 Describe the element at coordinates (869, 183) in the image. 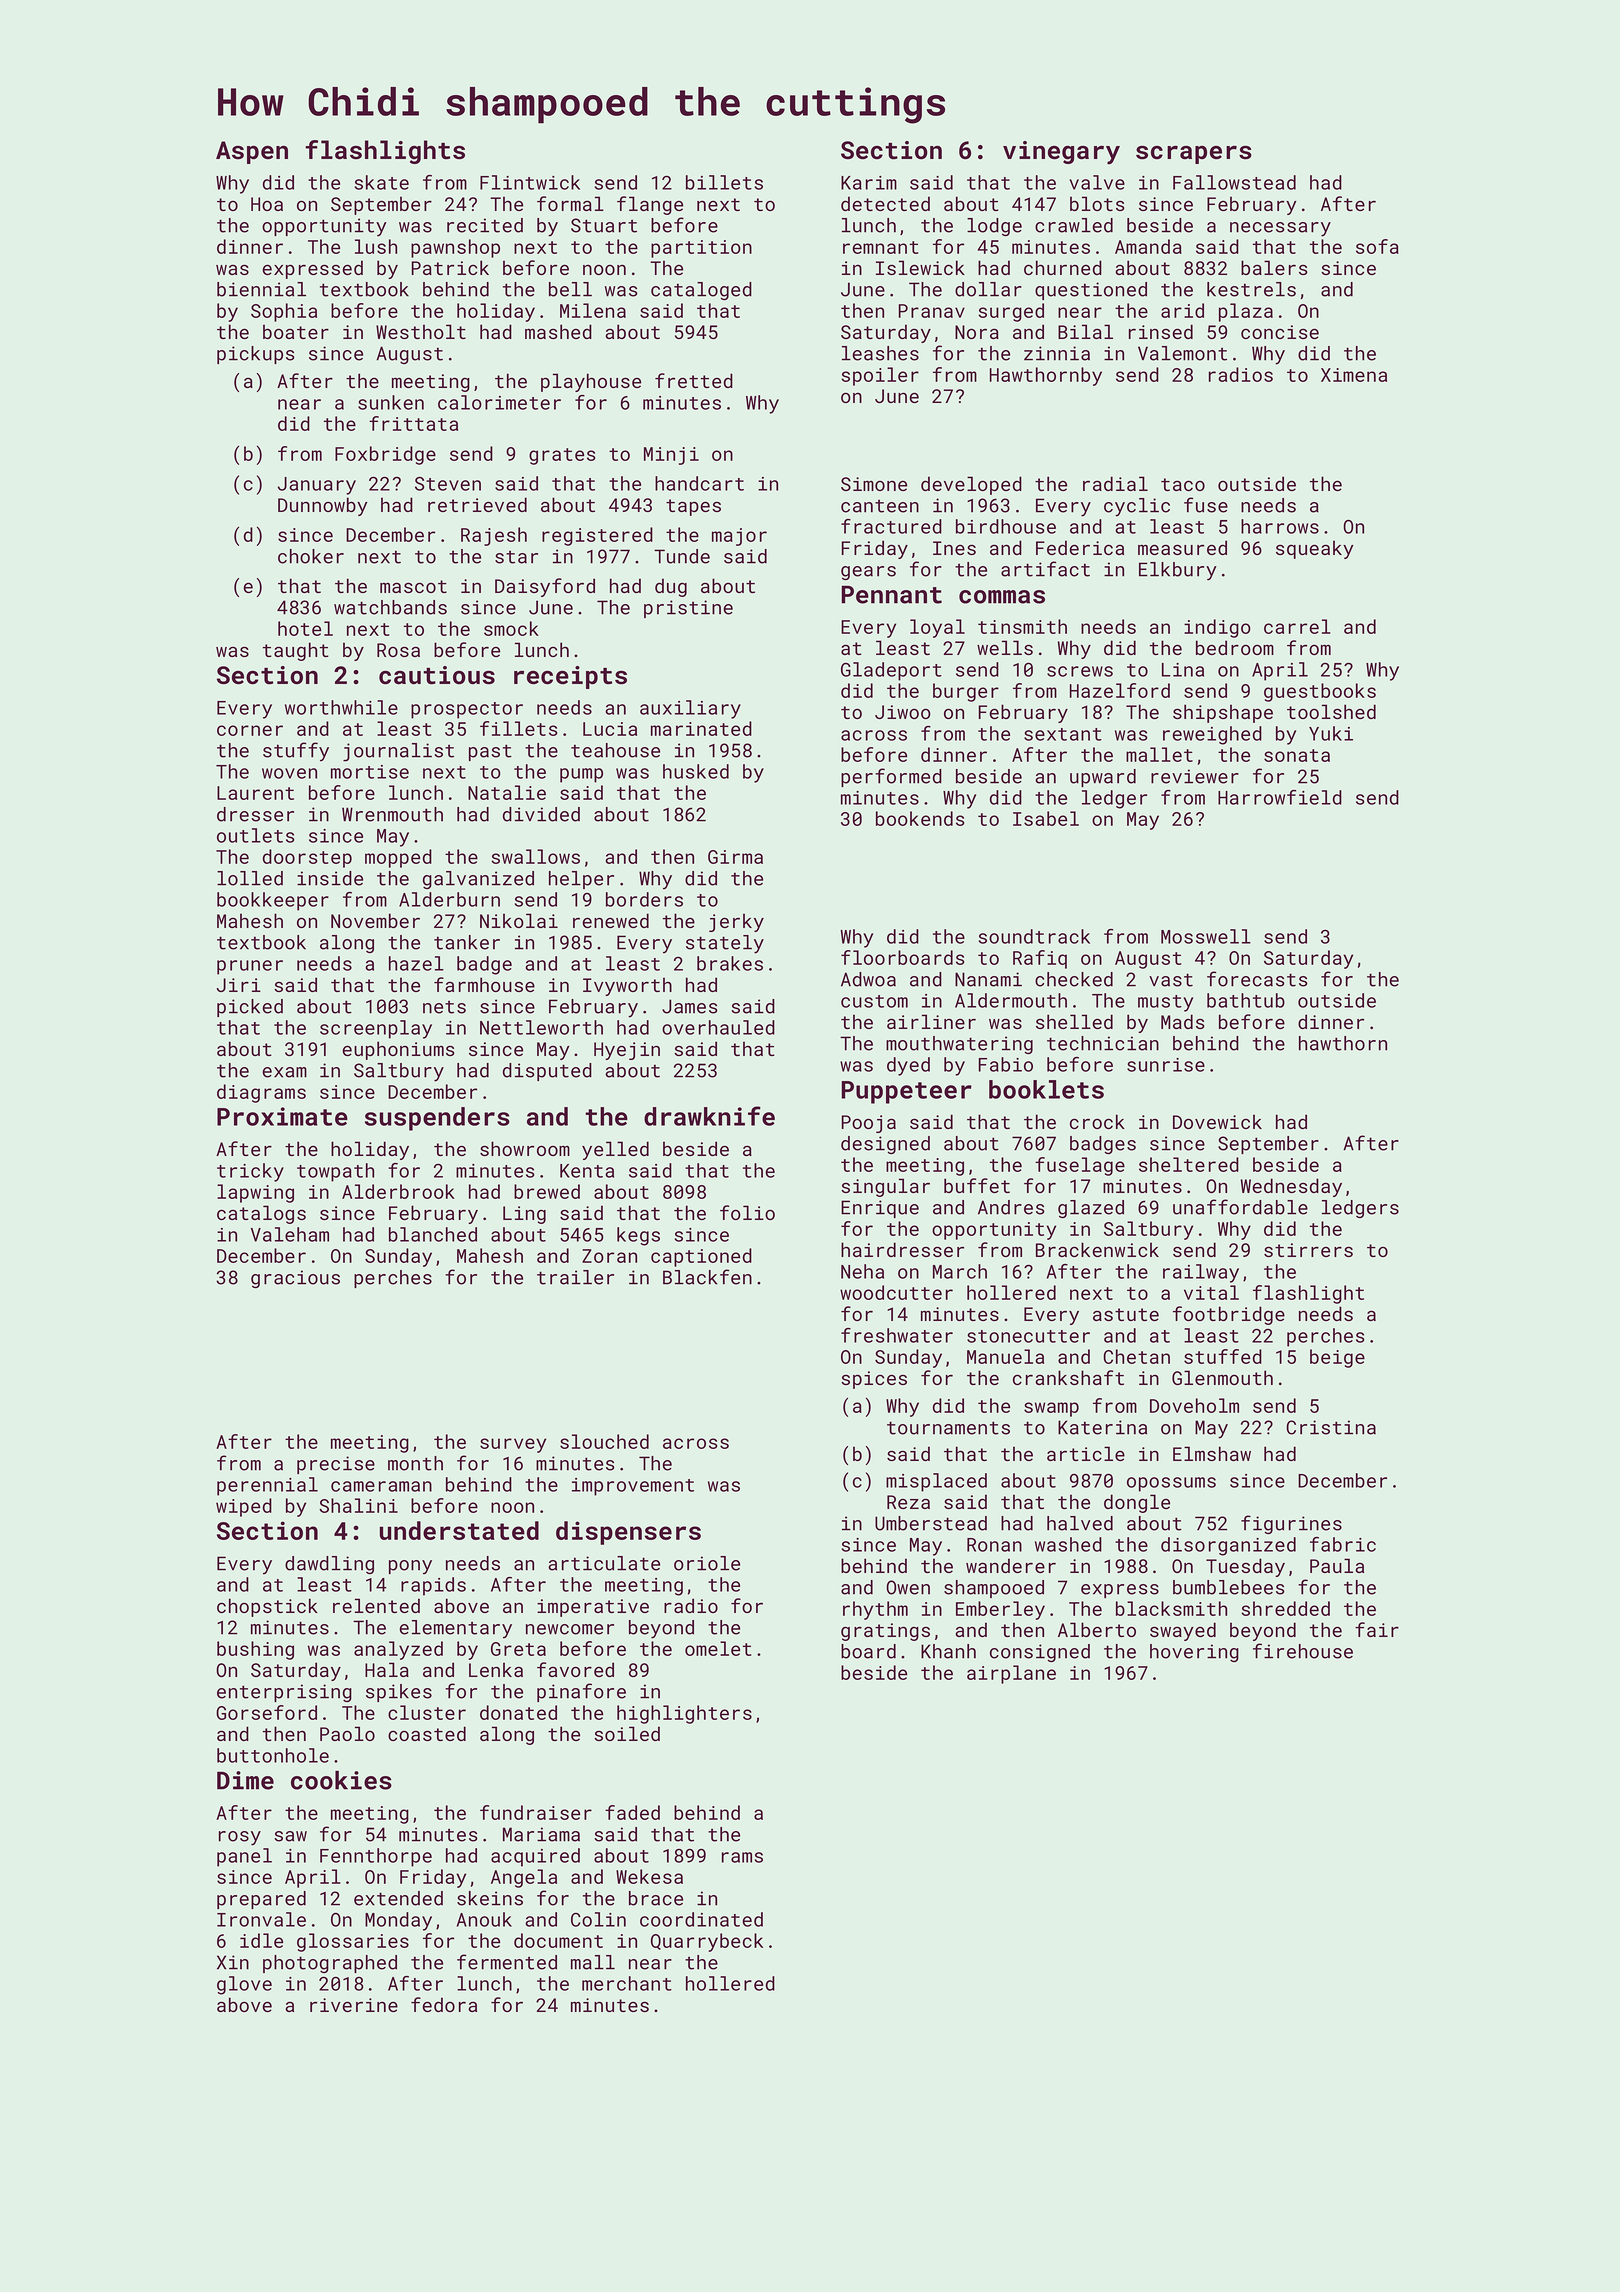

I see `Karim` at that location.
